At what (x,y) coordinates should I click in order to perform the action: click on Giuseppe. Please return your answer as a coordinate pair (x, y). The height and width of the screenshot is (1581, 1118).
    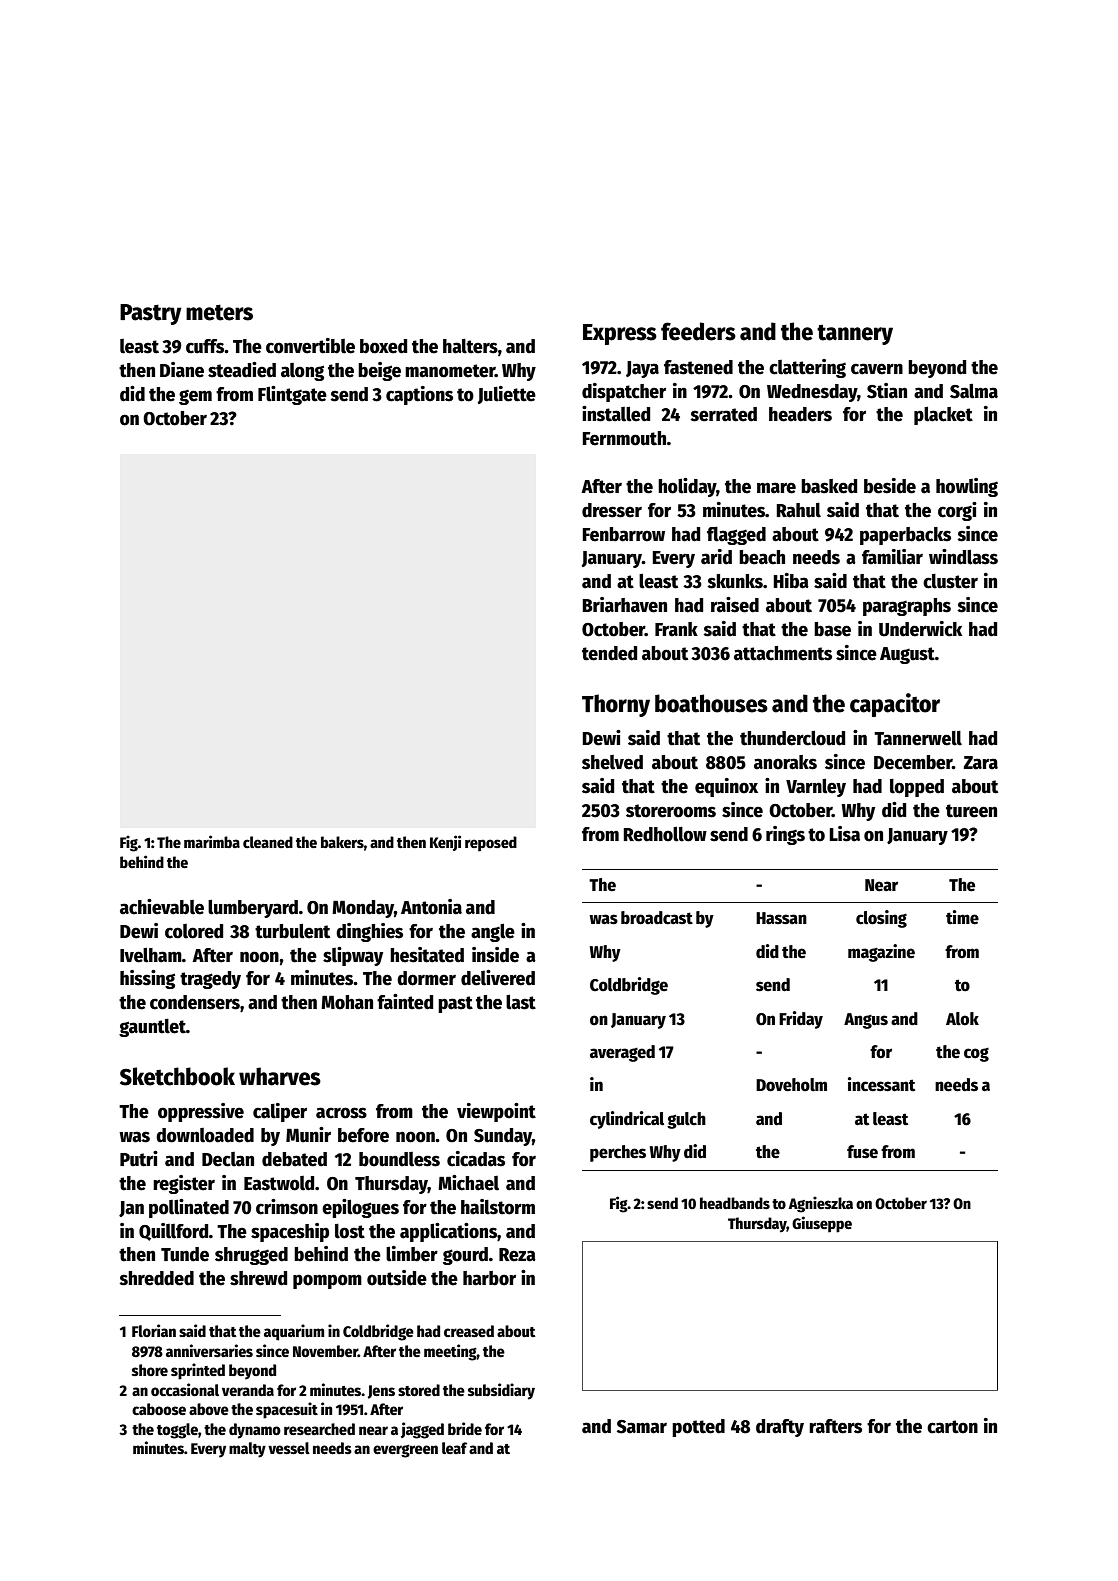
    Looking at the image, I should click on (822, 1224).
